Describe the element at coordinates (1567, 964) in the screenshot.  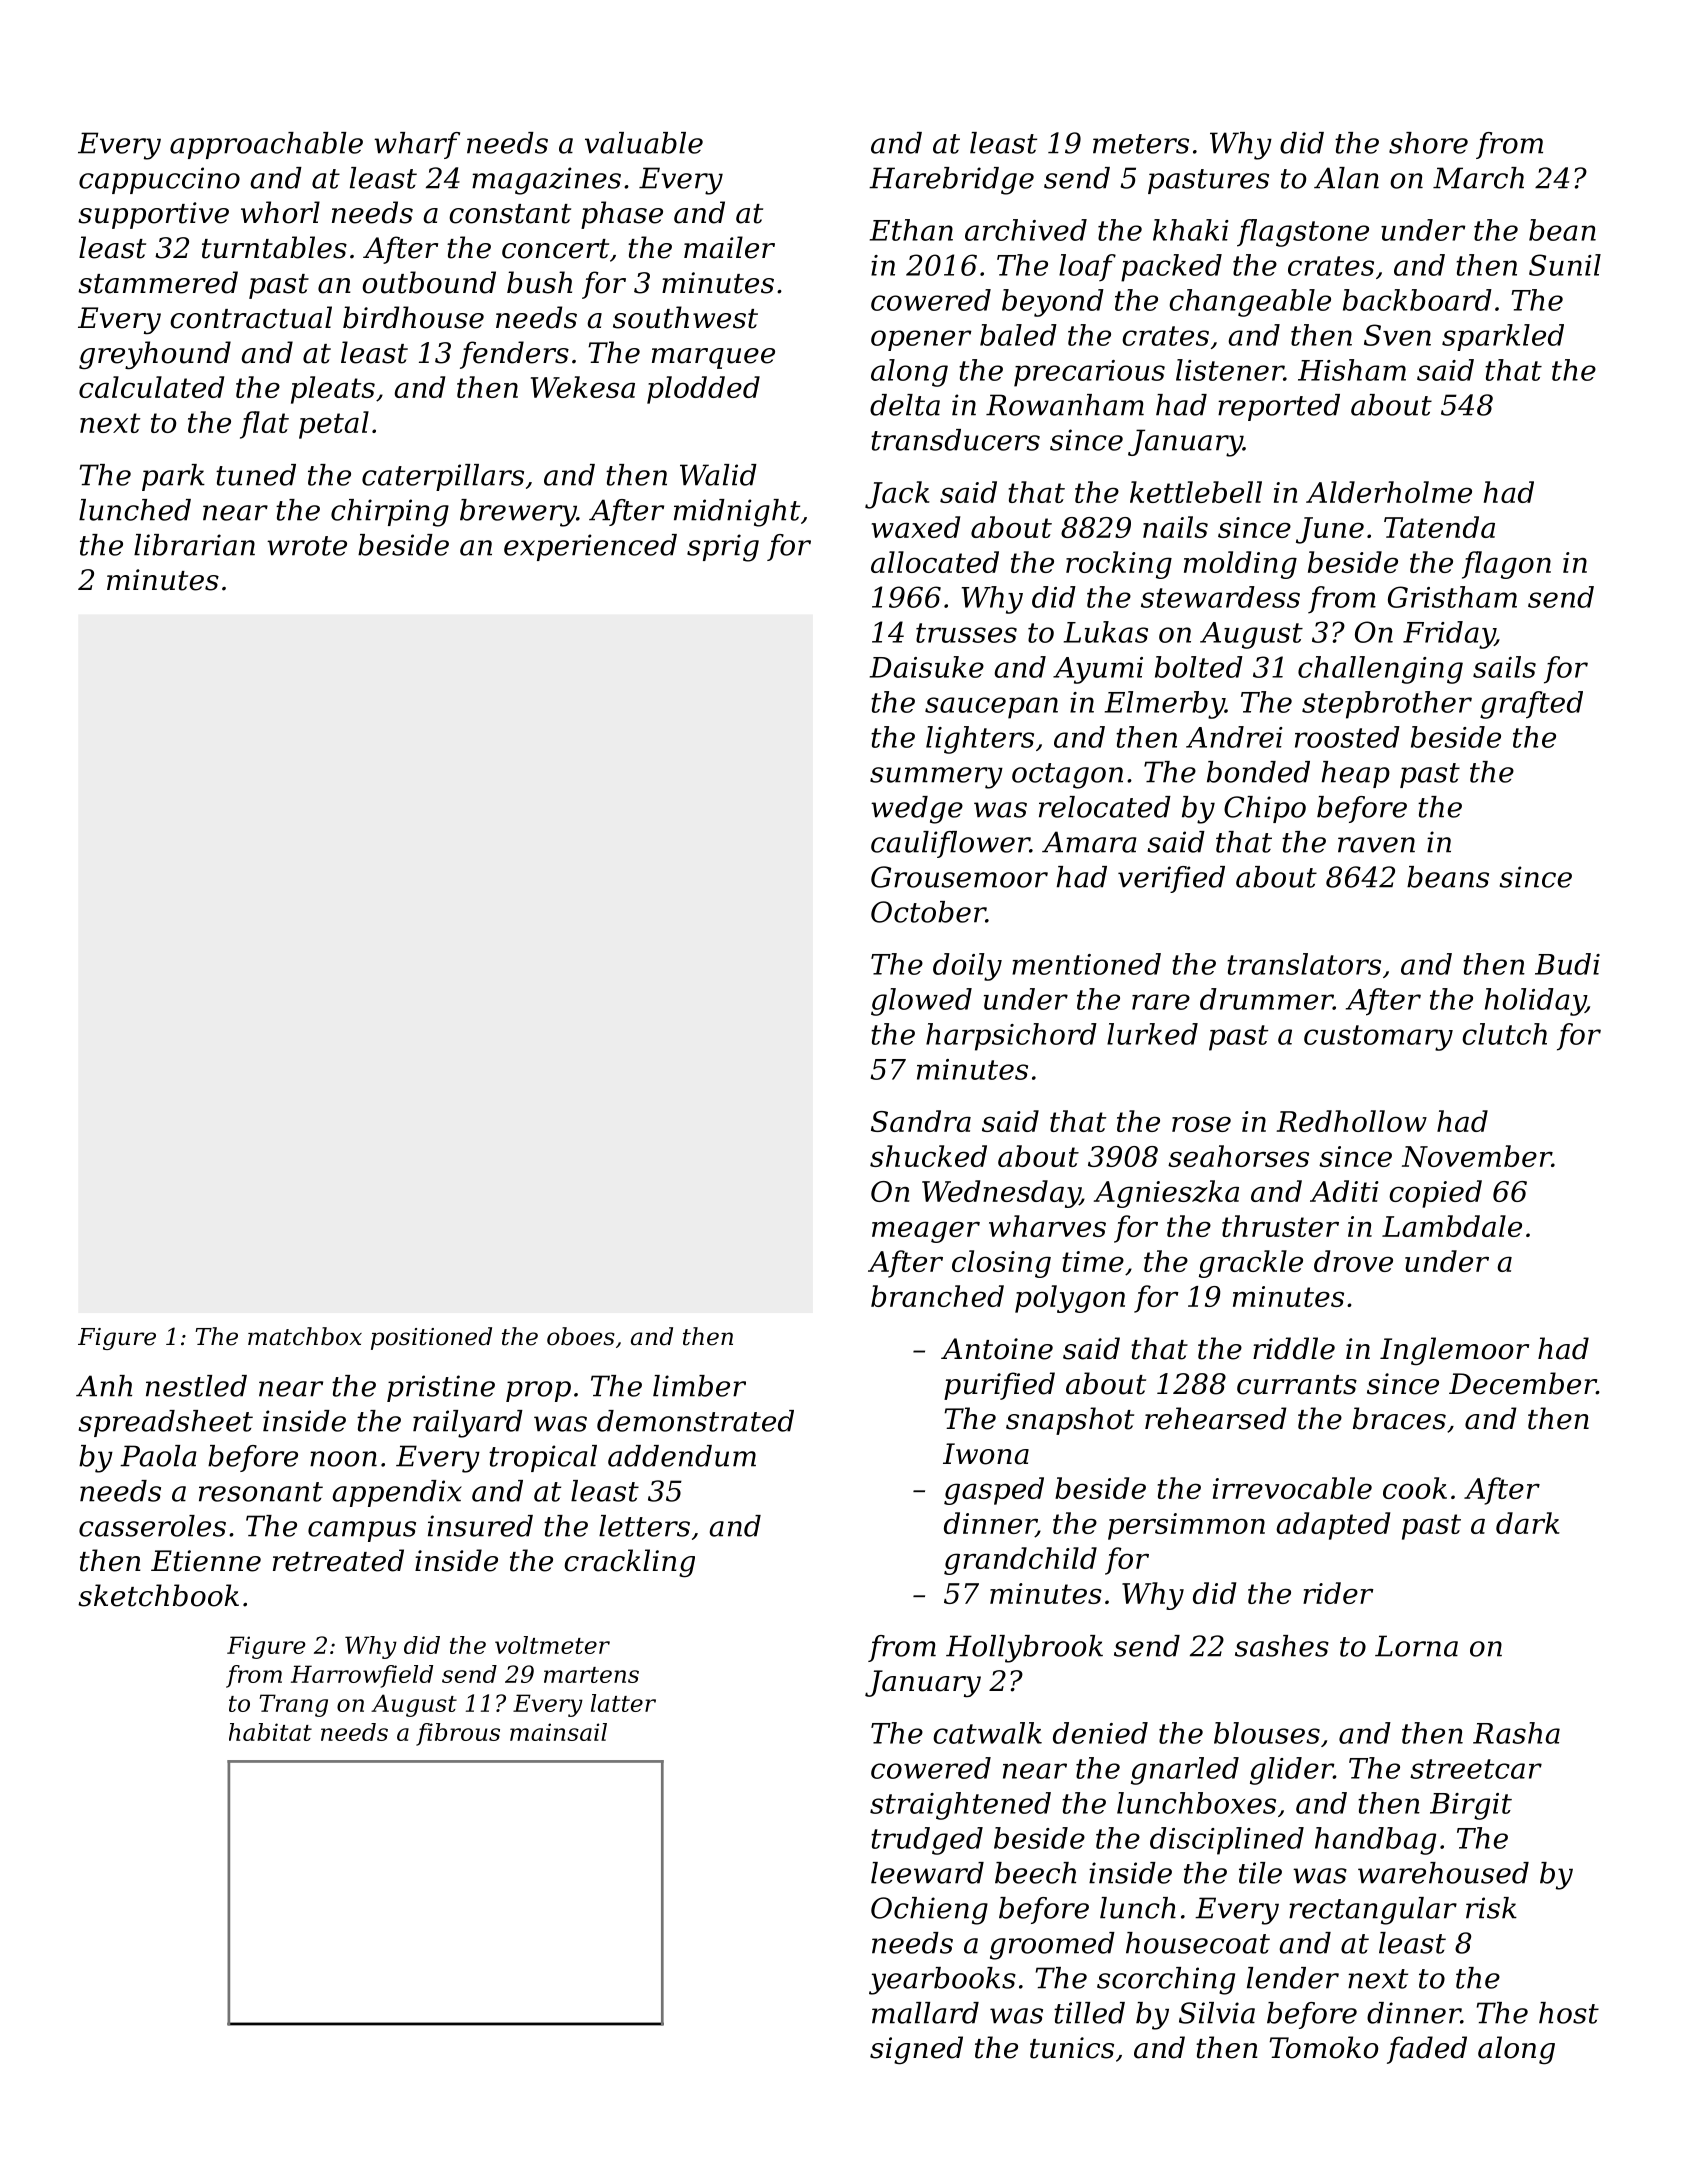
I see `Budi` at that location.
